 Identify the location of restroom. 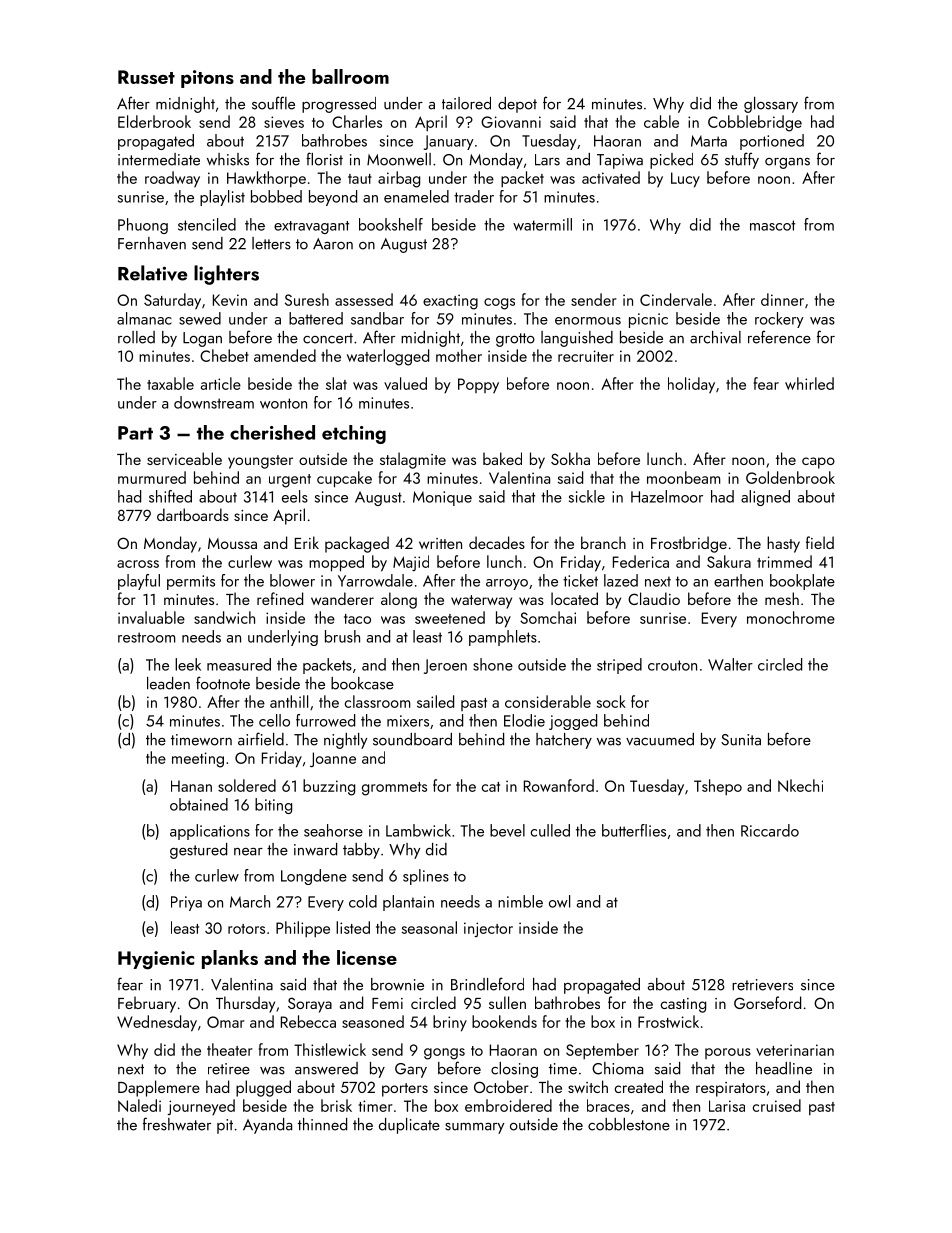
(146, 637).
